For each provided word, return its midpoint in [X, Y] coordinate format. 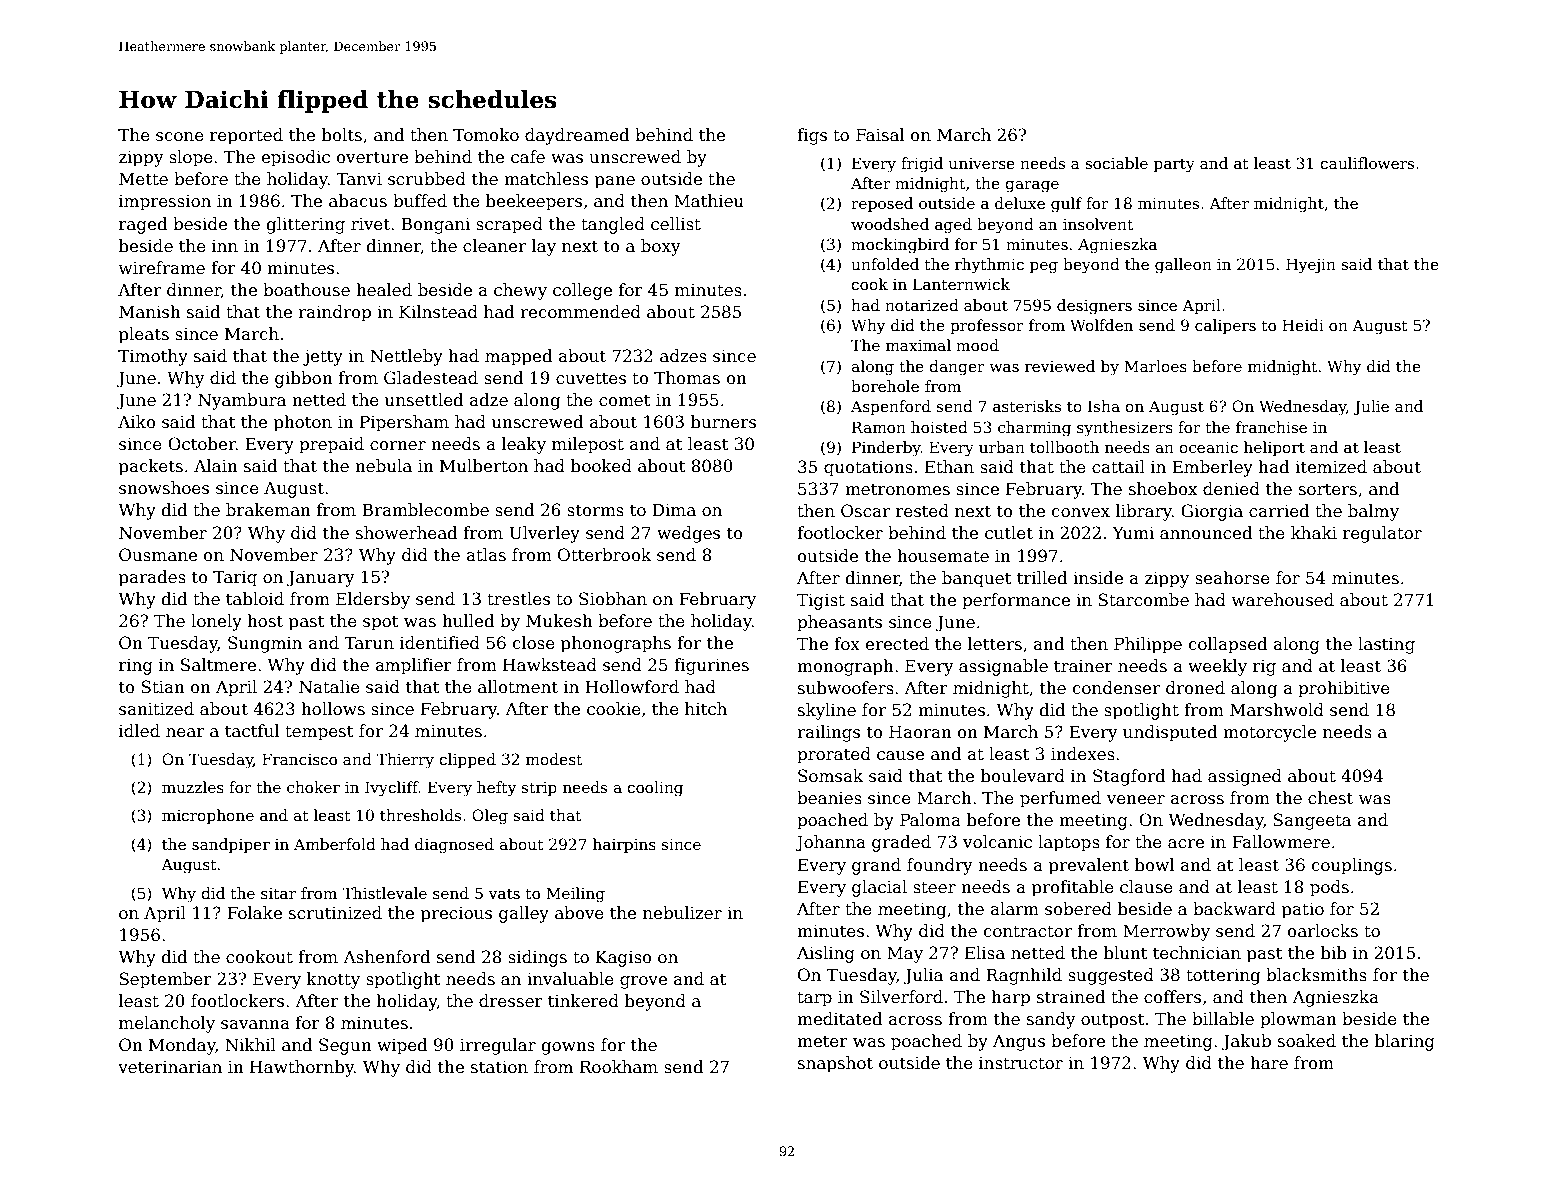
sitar [278, 893]
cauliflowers [1367, 163]
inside [1098, 578]
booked [601, 466]
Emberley [1212, 468]
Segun [345, 1046]
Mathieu [709, 201]
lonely [216, 622]
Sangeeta [1312, 821]
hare [1269, 1063]
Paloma [930, 820]
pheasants [839, 623]
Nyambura [242, 401]
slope [191, 158]
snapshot [835, 1064]
